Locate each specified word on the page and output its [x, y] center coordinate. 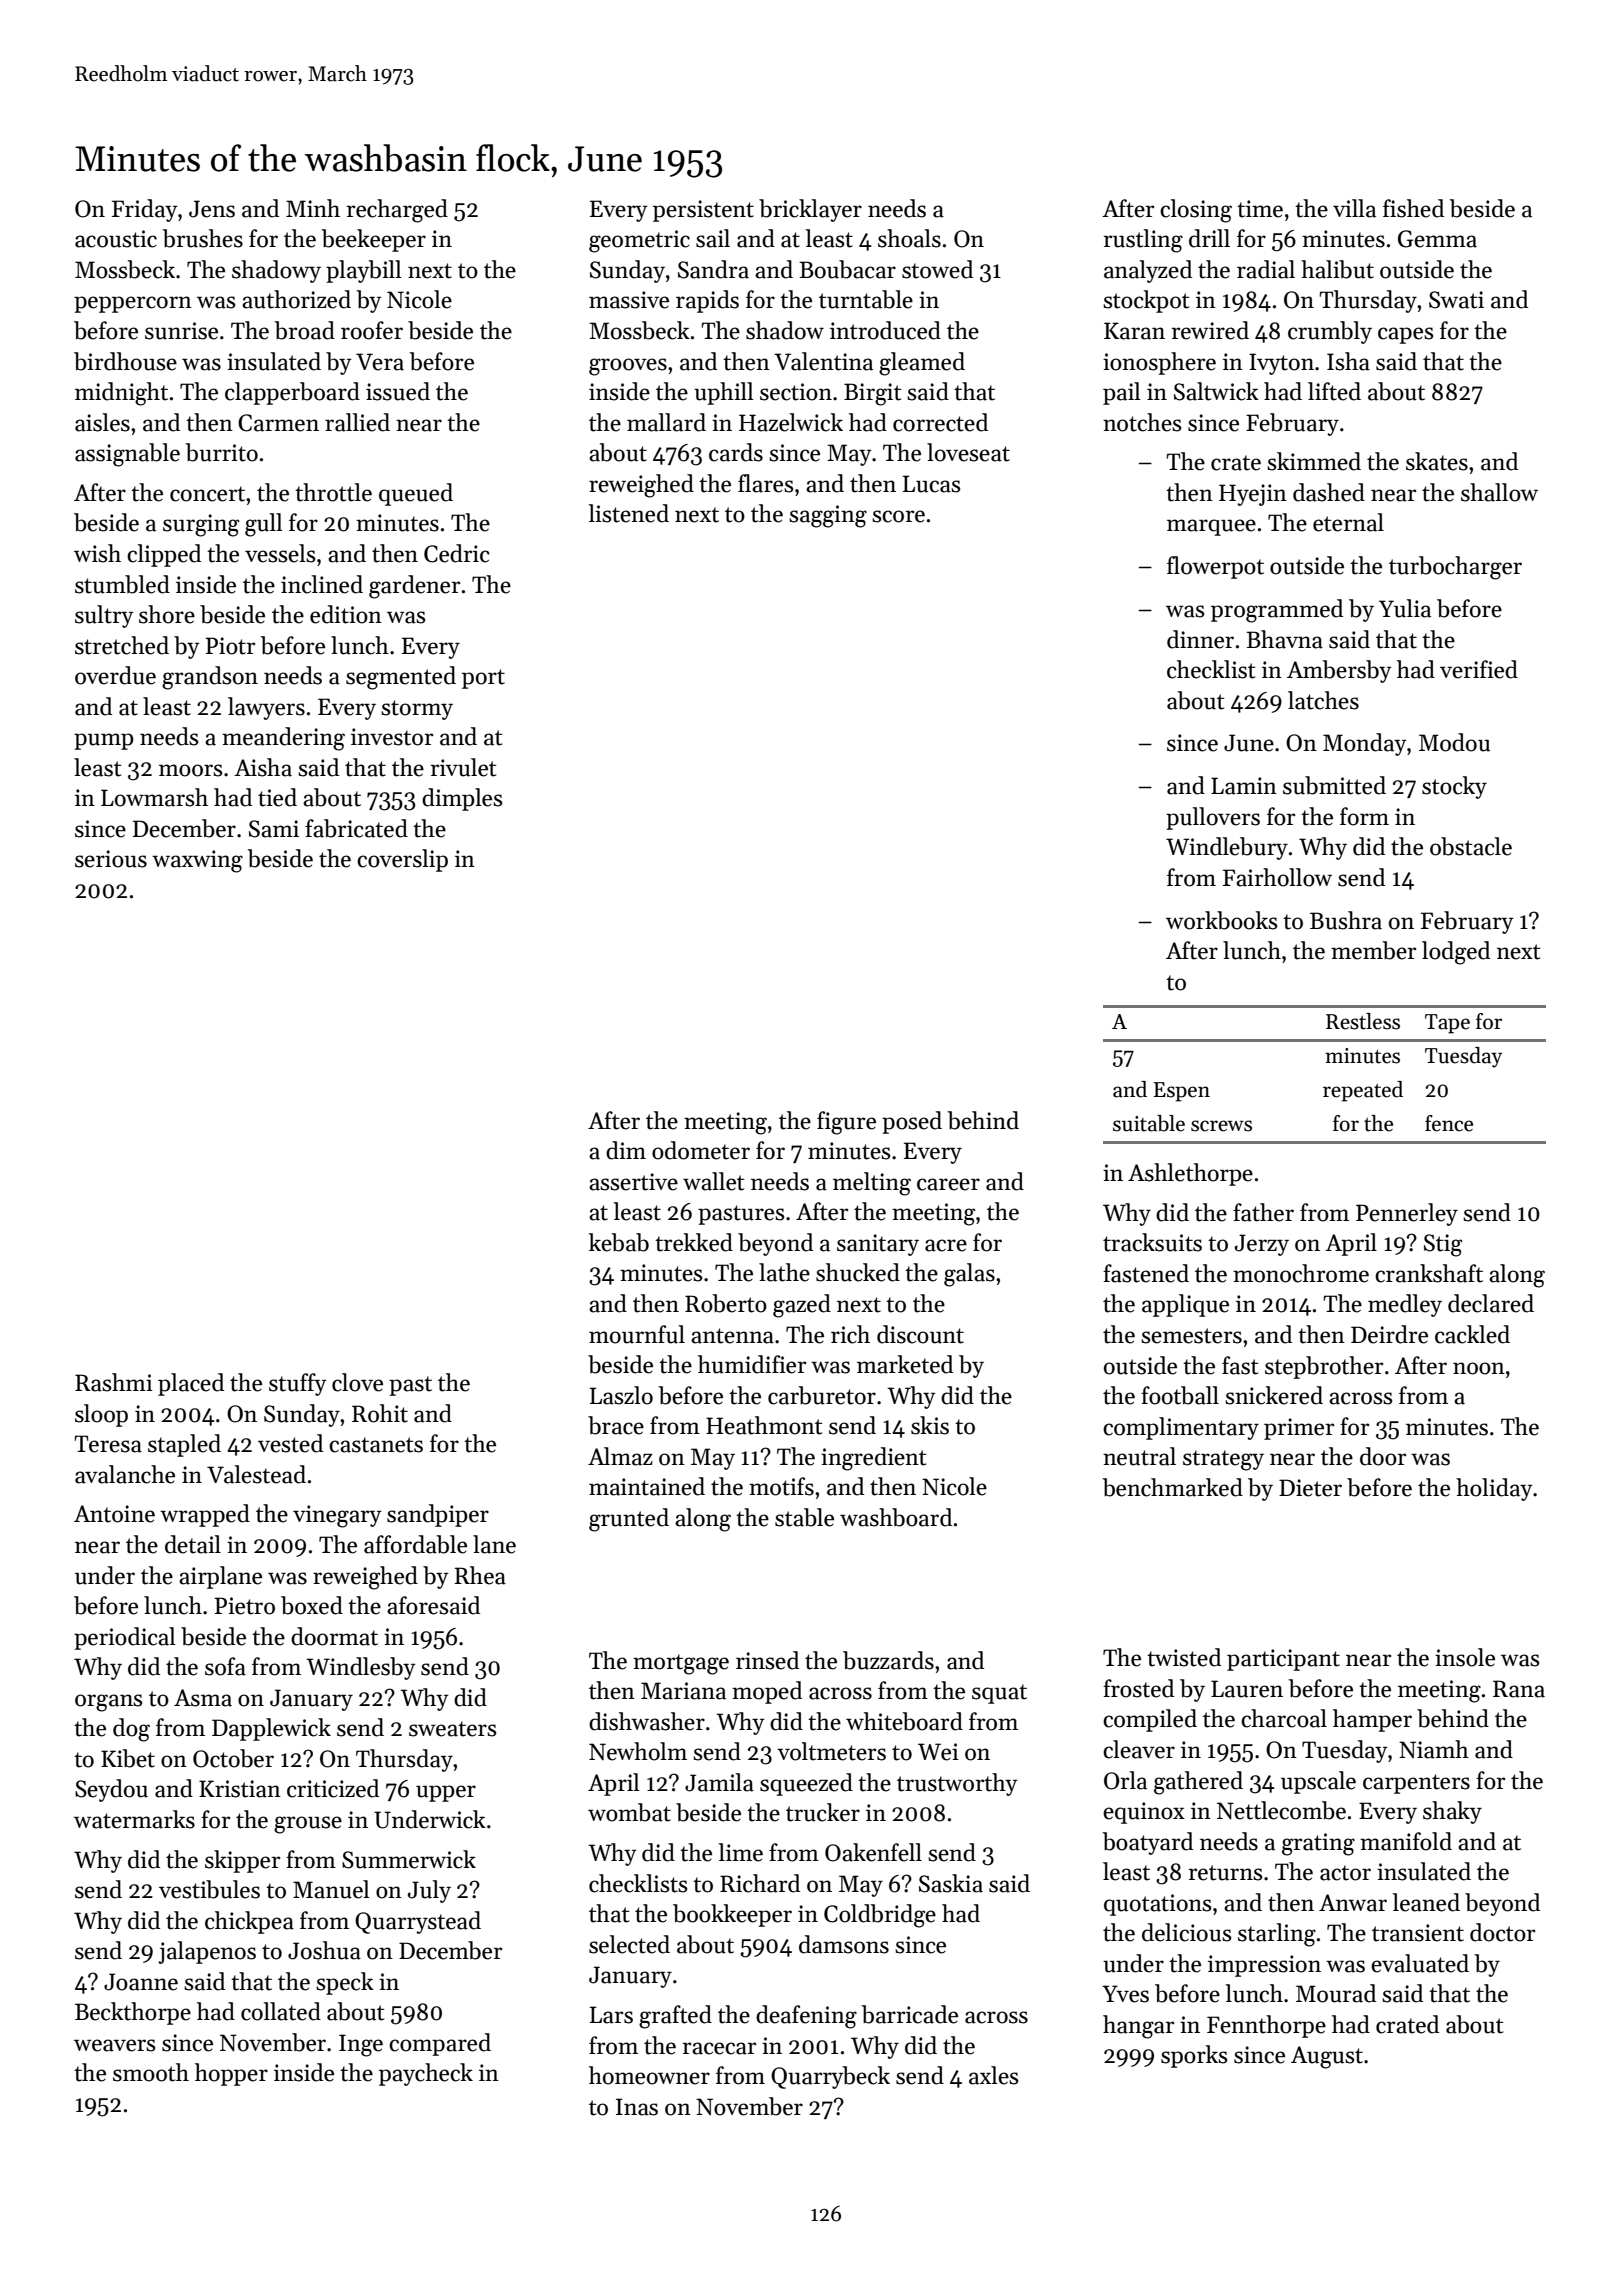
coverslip [402, 860]
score [898, 516]
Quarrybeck [830, 2077]
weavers [114, 2045]
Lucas [931, 484]
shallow [1499, 492]
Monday [1365, 744]
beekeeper [374, 240]
